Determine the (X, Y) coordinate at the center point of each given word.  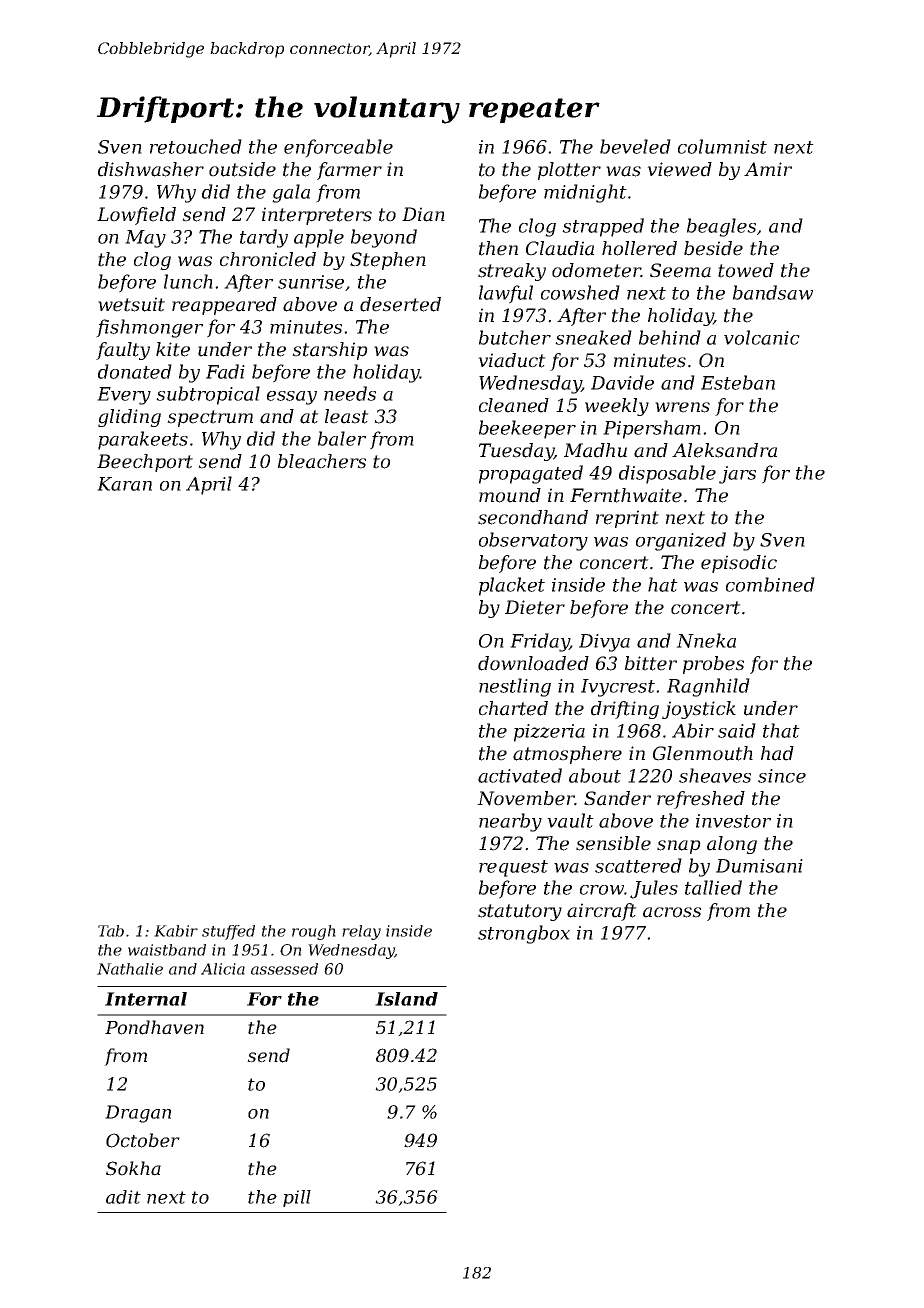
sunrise (311, 282)
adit (123, 1197)
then (498, 248)
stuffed (228, 932)
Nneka (706, 640)
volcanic (762, 337)
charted (513, 708)
